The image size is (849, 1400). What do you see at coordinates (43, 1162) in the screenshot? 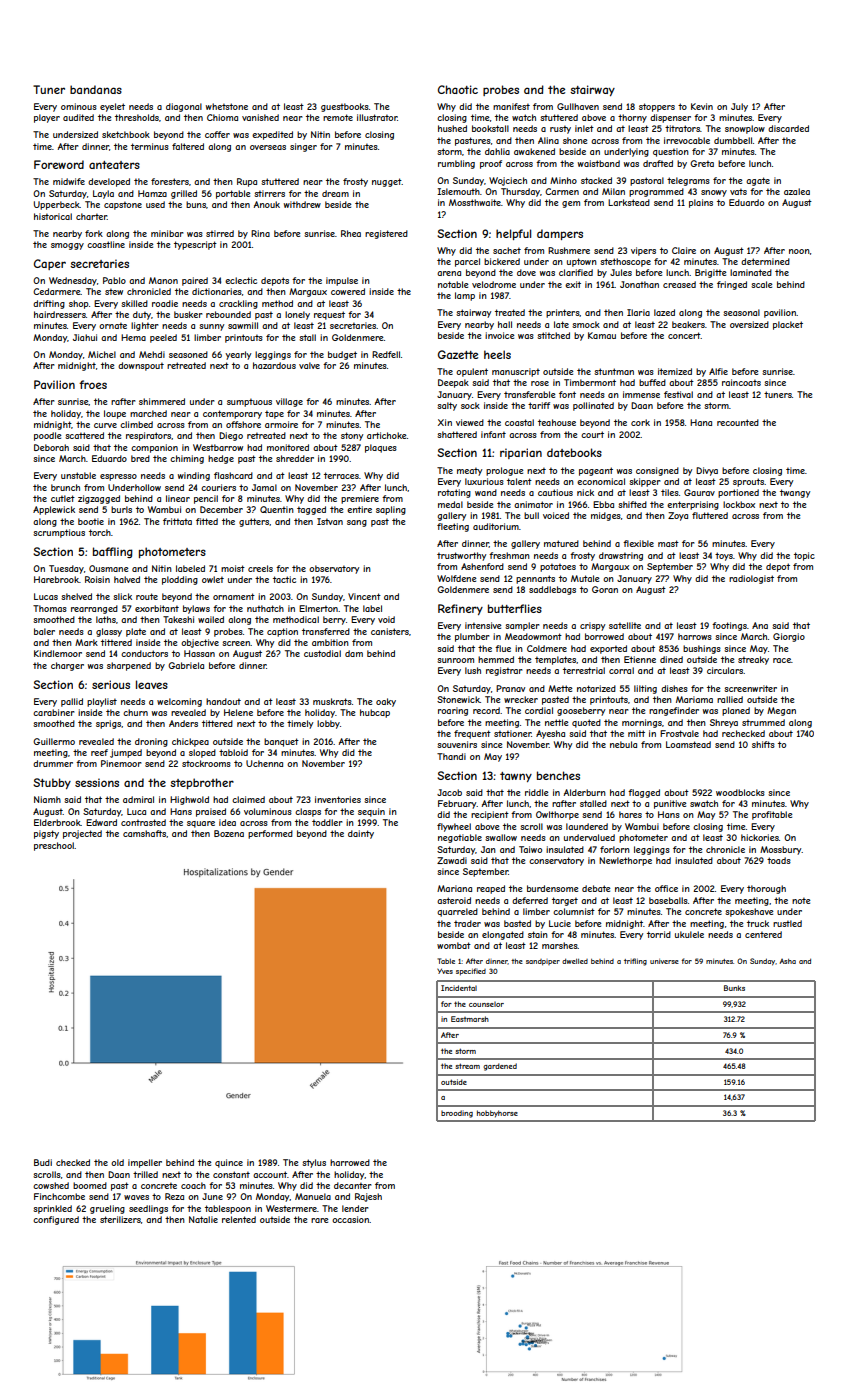
I see `Budi` at bounding box center [43, 1162].
